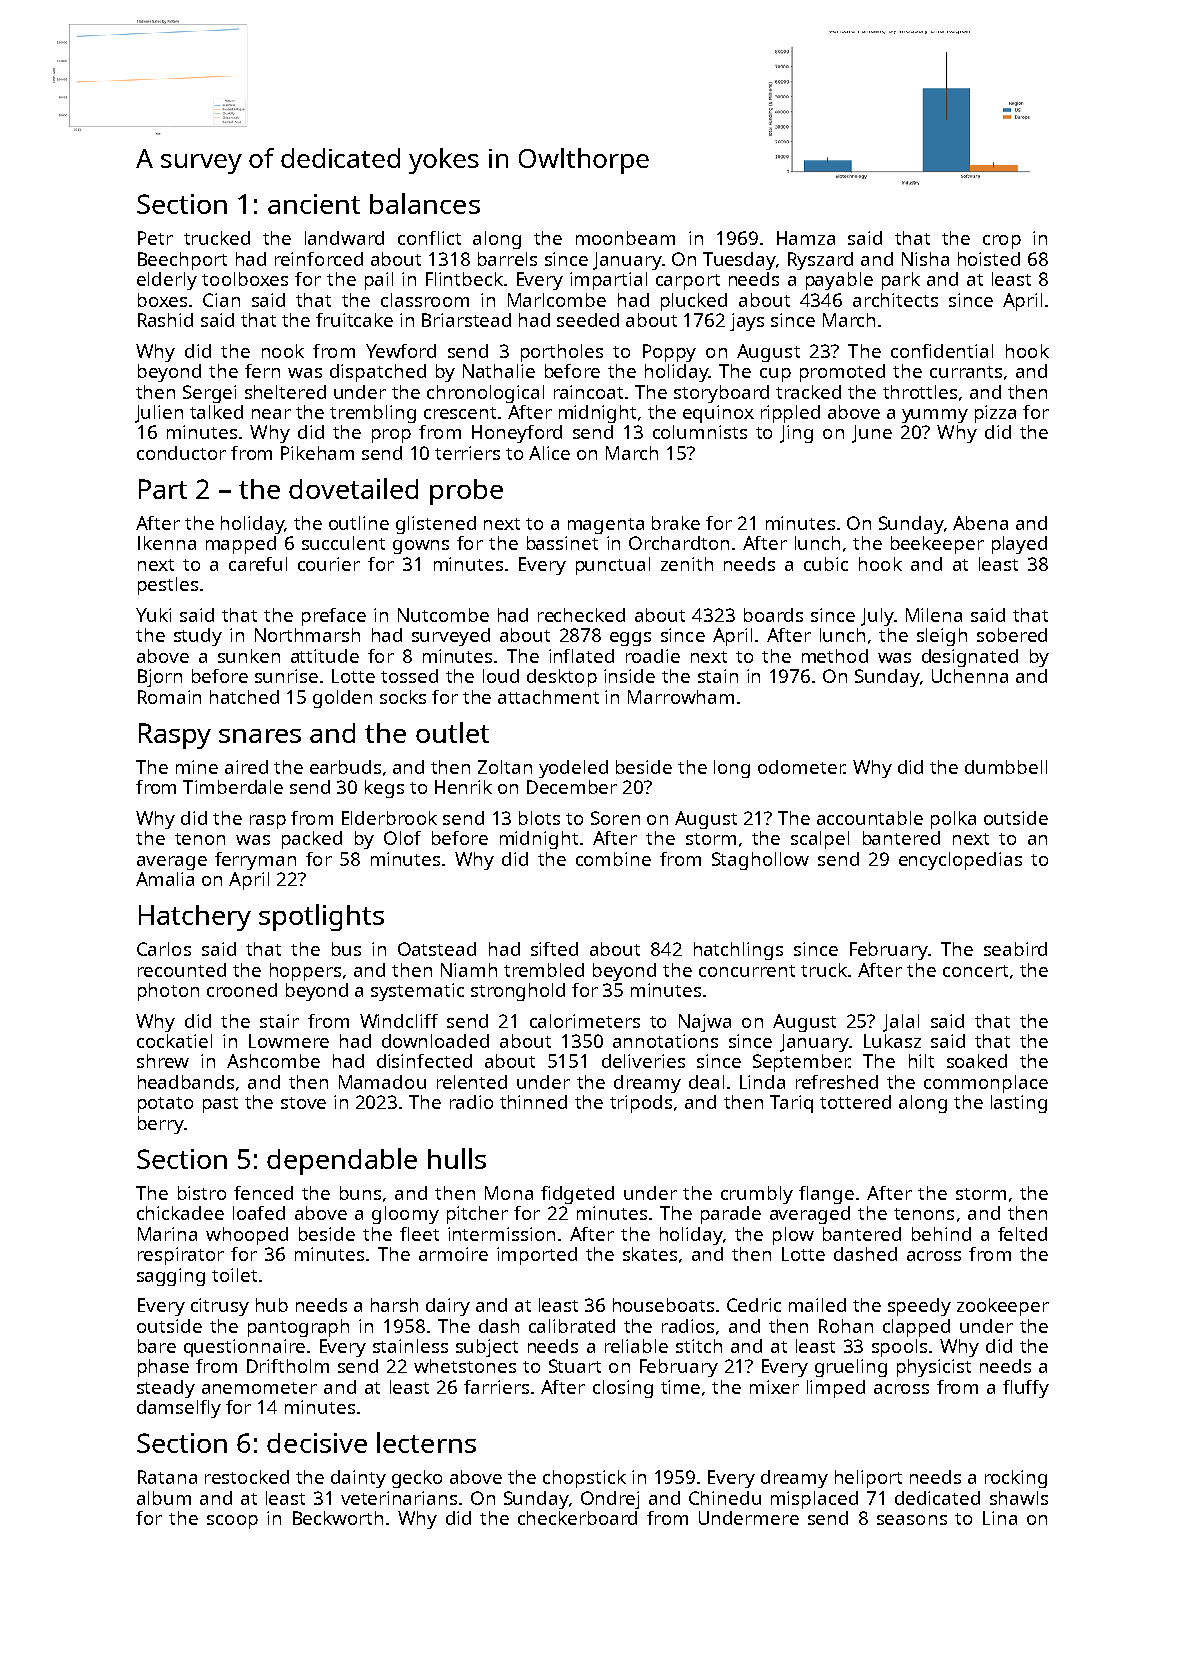  Describe the element at coordinates (975, 971) in the screenshot. I see `concert` at that location.
